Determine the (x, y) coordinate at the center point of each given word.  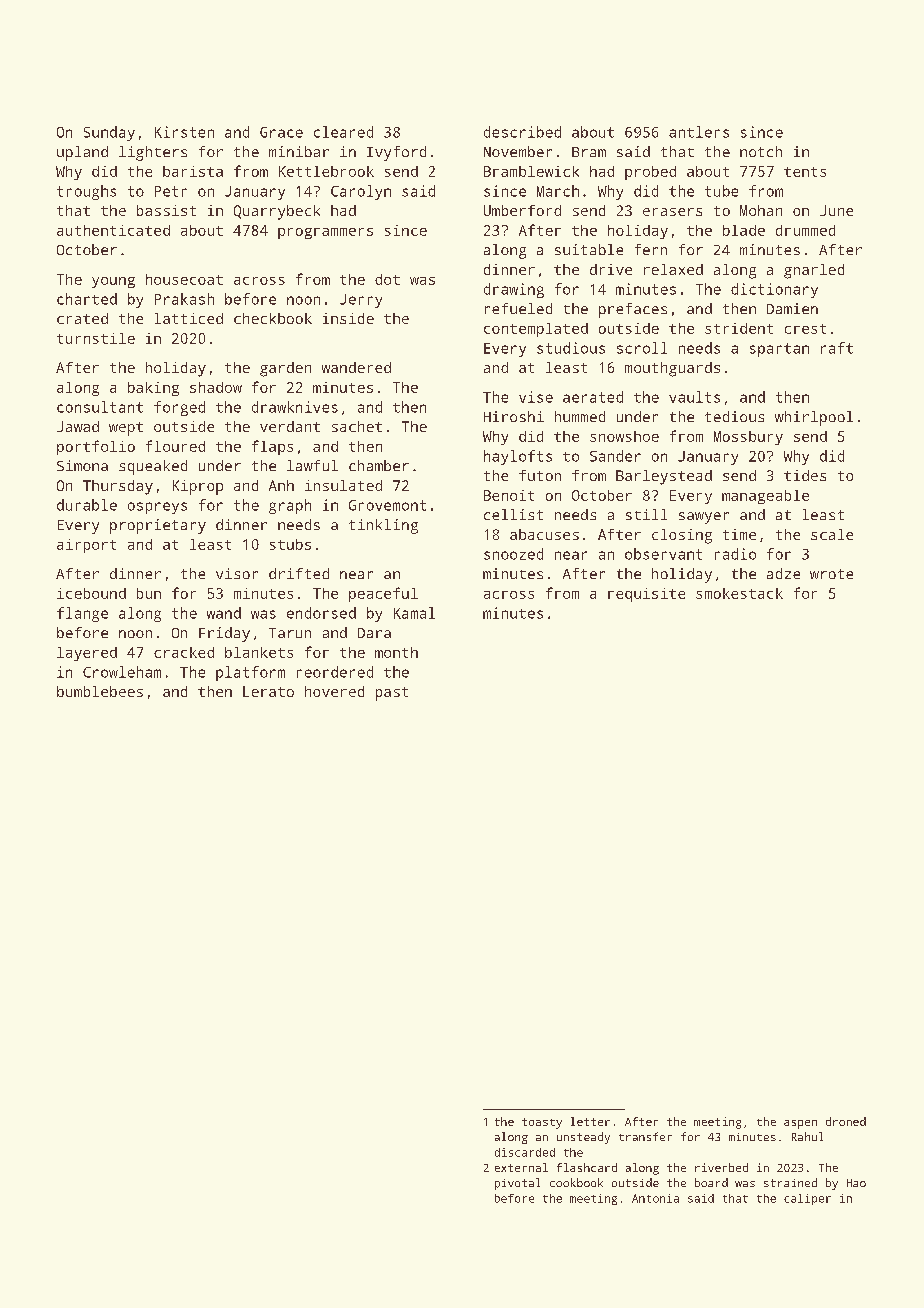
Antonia (655, 1198)
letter (590, 1121)
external (521, 1167)
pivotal (517, 1184)
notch (761, 151)
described (522, 132)
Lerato (268, 691)
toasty (542, 1123)
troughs (86, 192)
